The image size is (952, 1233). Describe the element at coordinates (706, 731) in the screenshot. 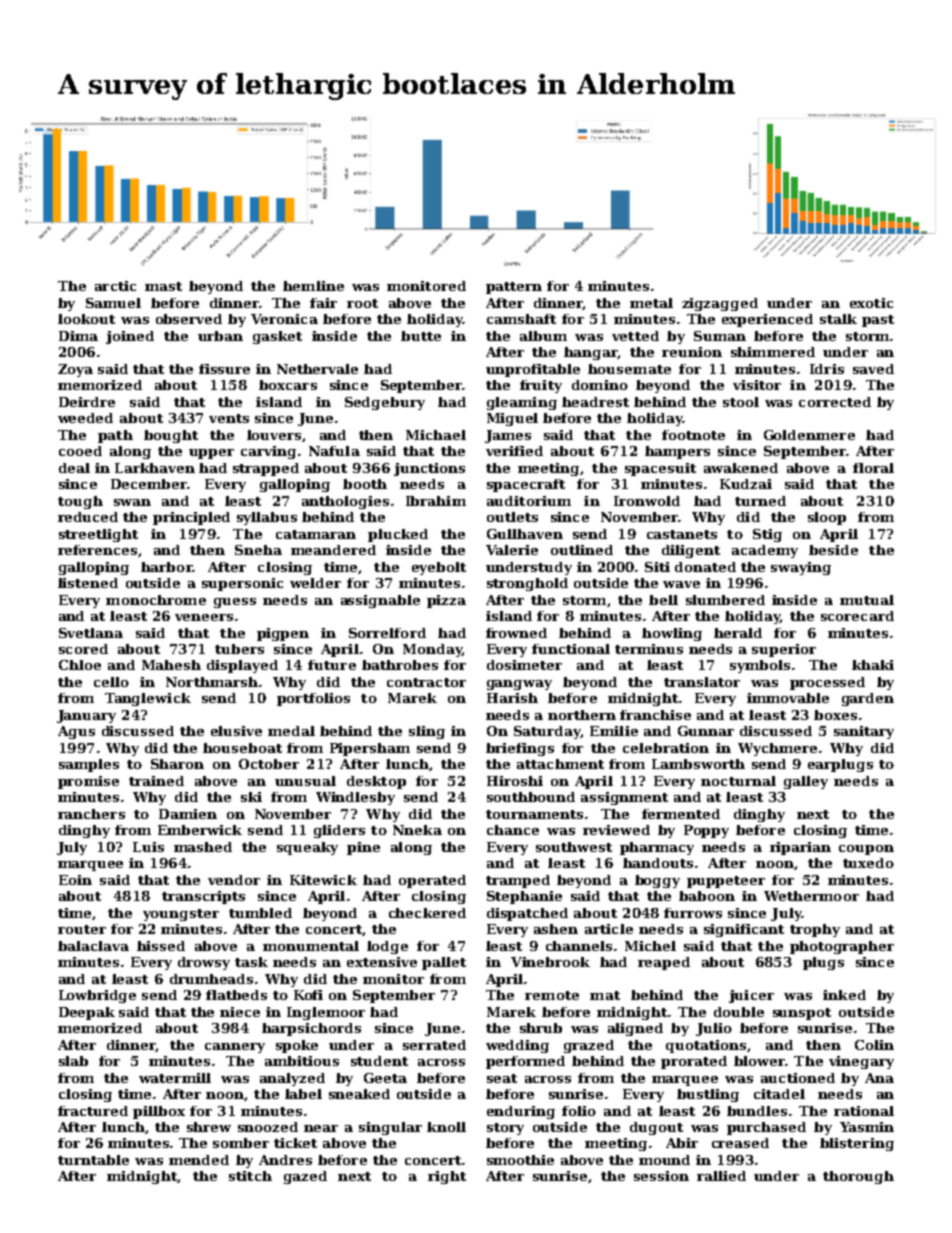

I see `Gunnar` at that location.
